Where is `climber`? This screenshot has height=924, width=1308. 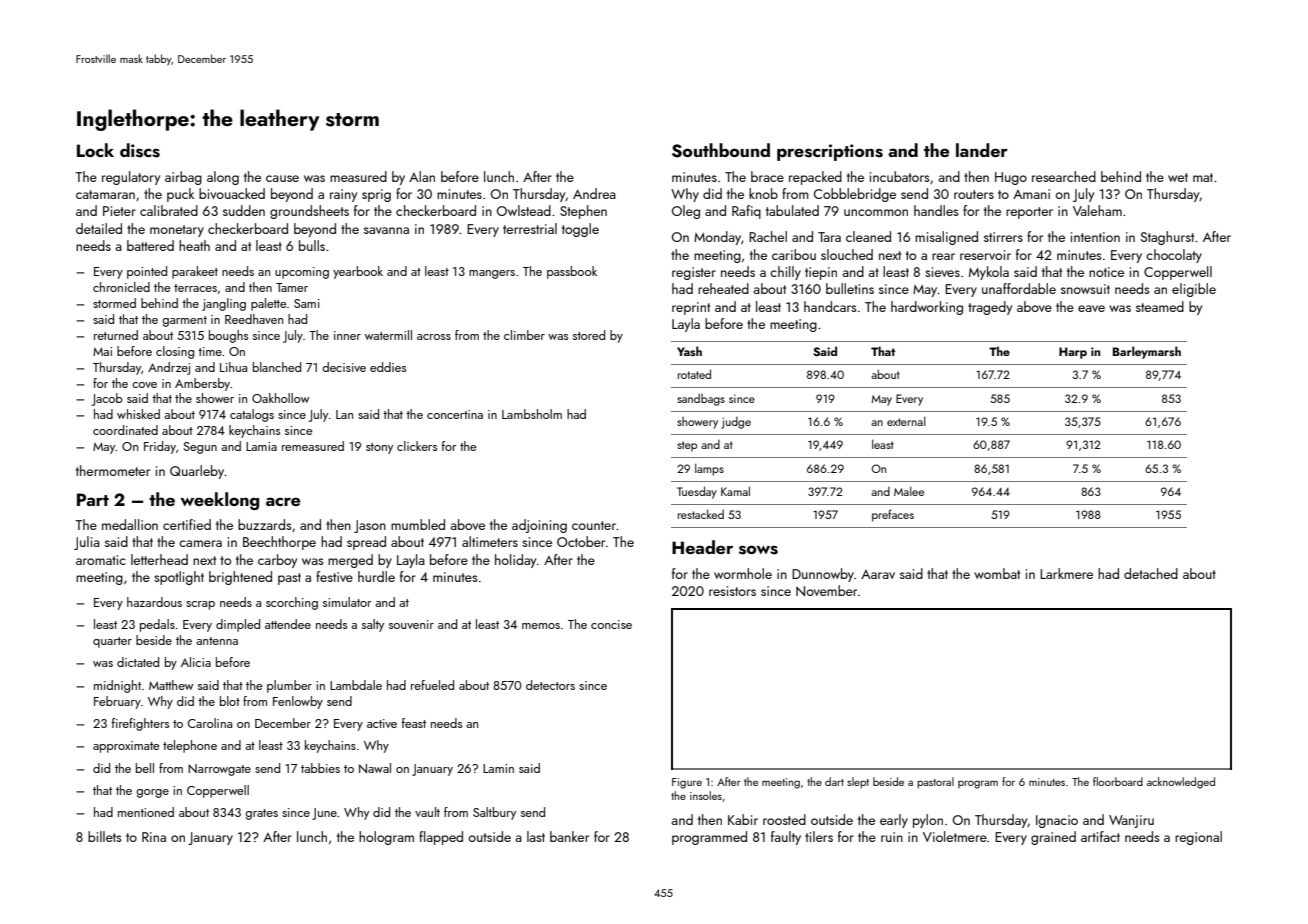 climber is located at coordinates (524, 335).
